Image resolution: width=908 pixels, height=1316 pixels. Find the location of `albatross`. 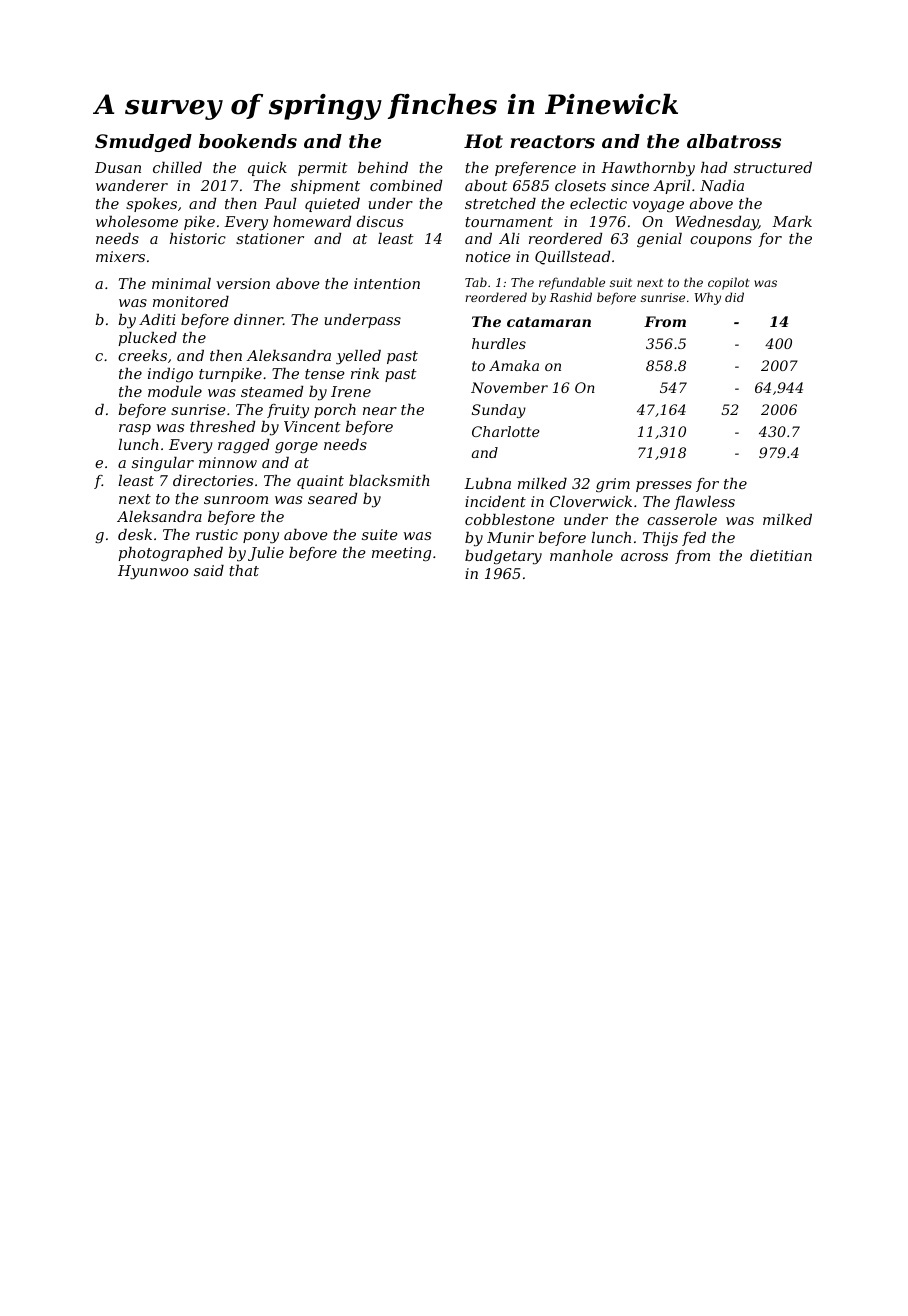

albatross is located at coordinates (734, 141).
